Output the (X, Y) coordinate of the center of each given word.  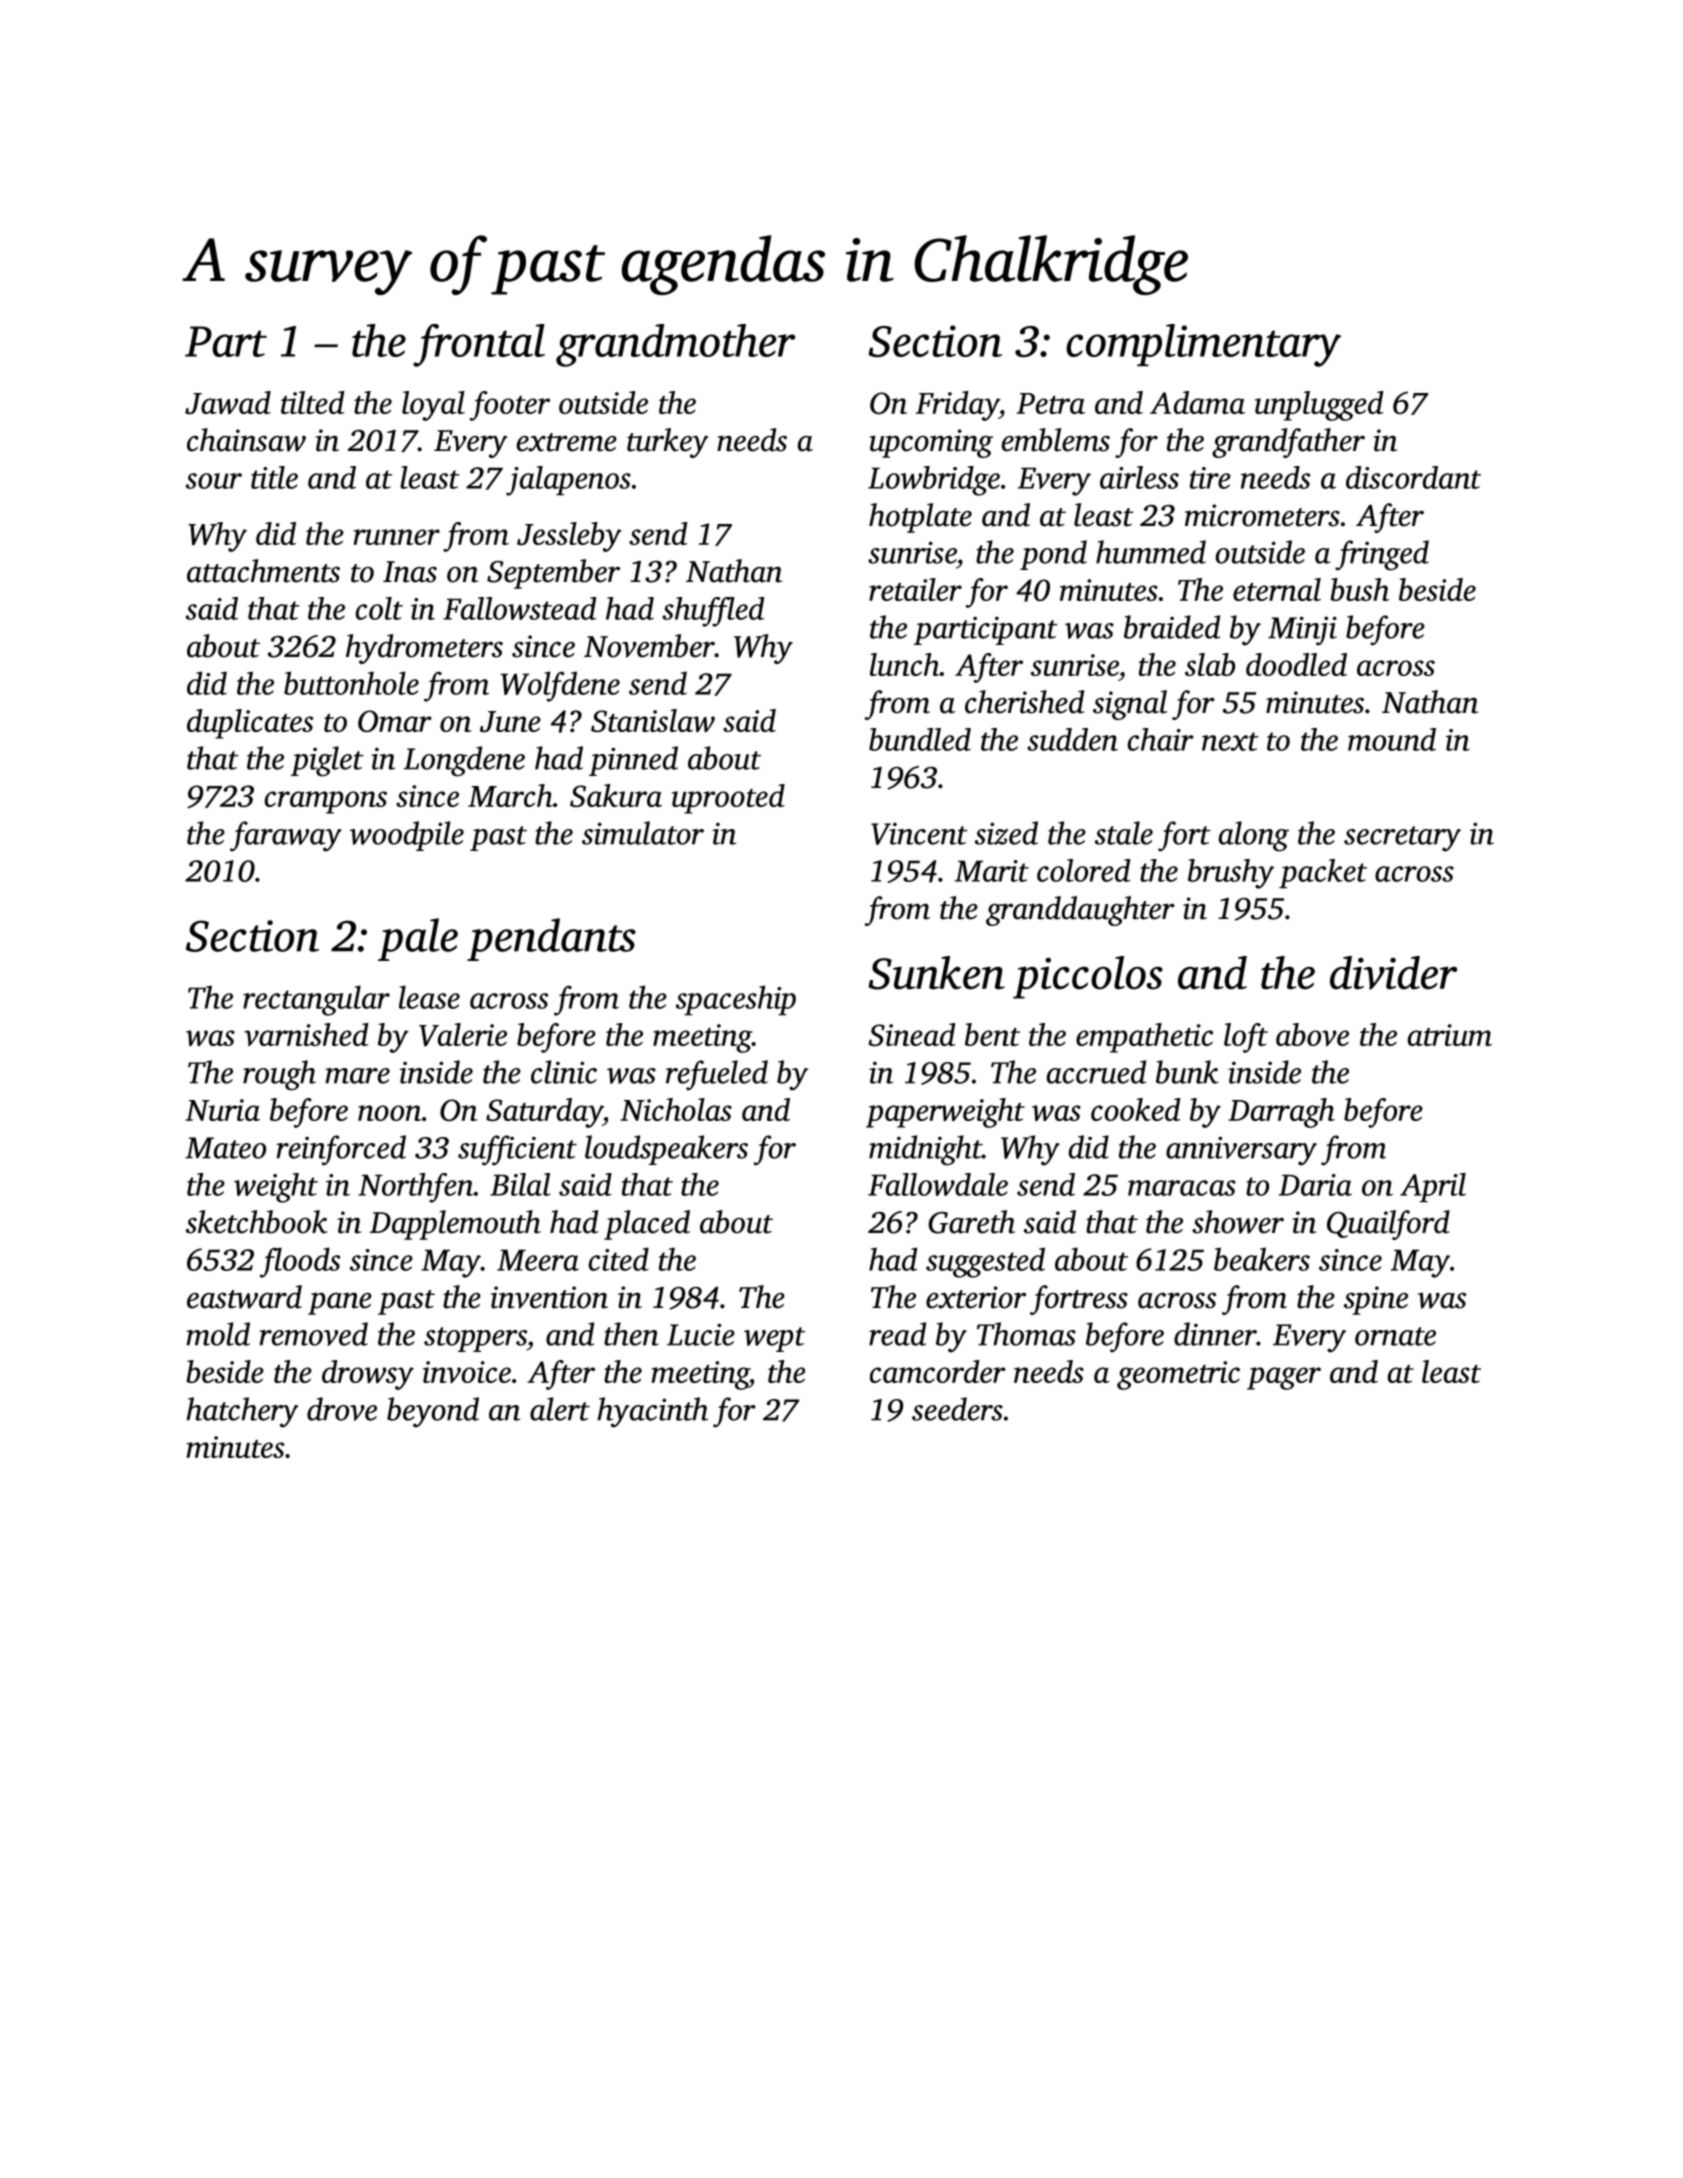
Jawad (228, 402)
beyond (433, 1412)
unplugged (1319, 406)
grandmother (675, 345)
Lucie (701, 1334)
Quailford (1388, 1225)
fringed (1382, 555)
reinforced (341, 1150)
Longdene (464, 761)
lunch (905, 664)
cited (619, 1259)
